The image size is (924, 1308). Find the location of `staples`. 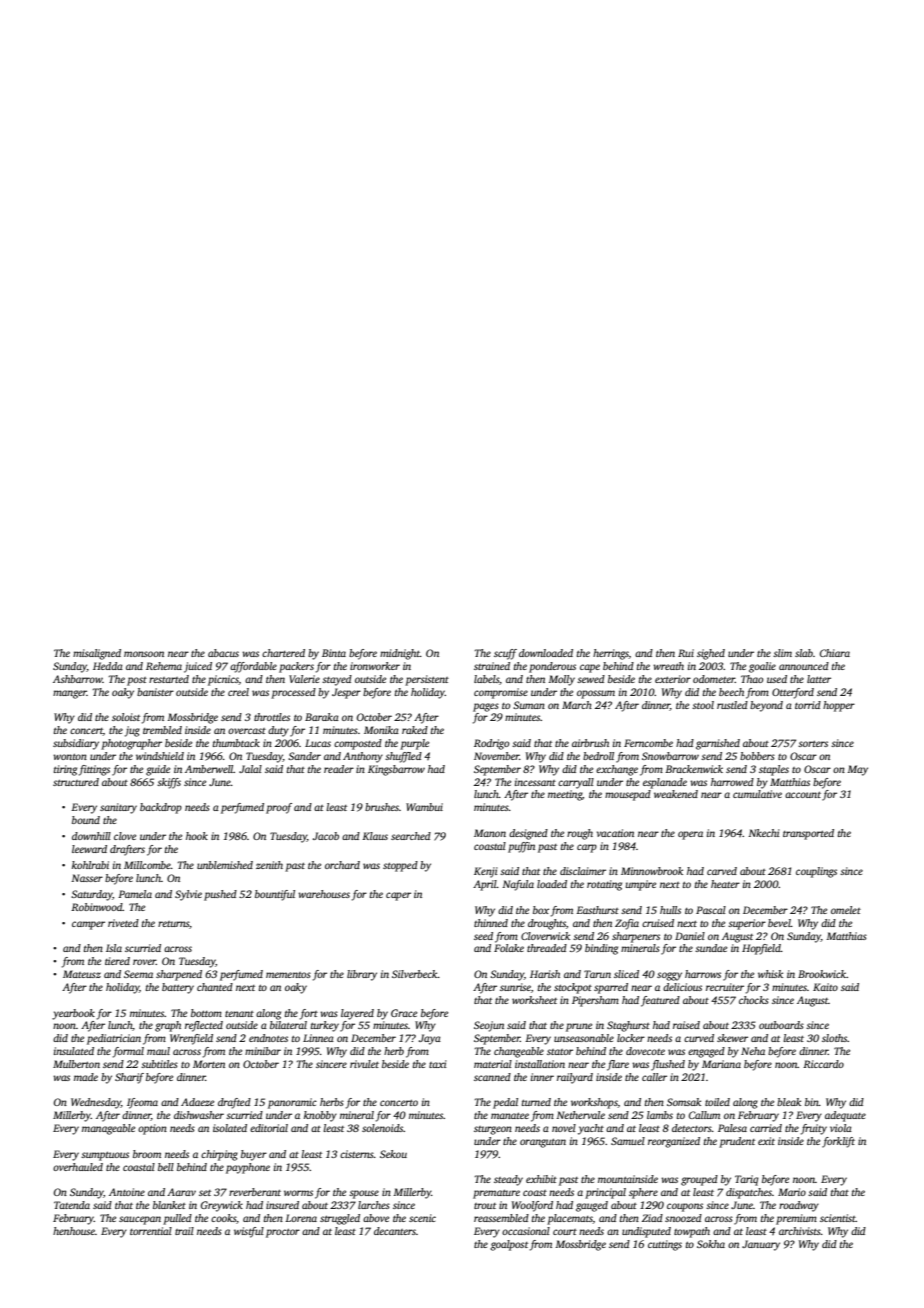

staples is located at coordinates (774, 770).
